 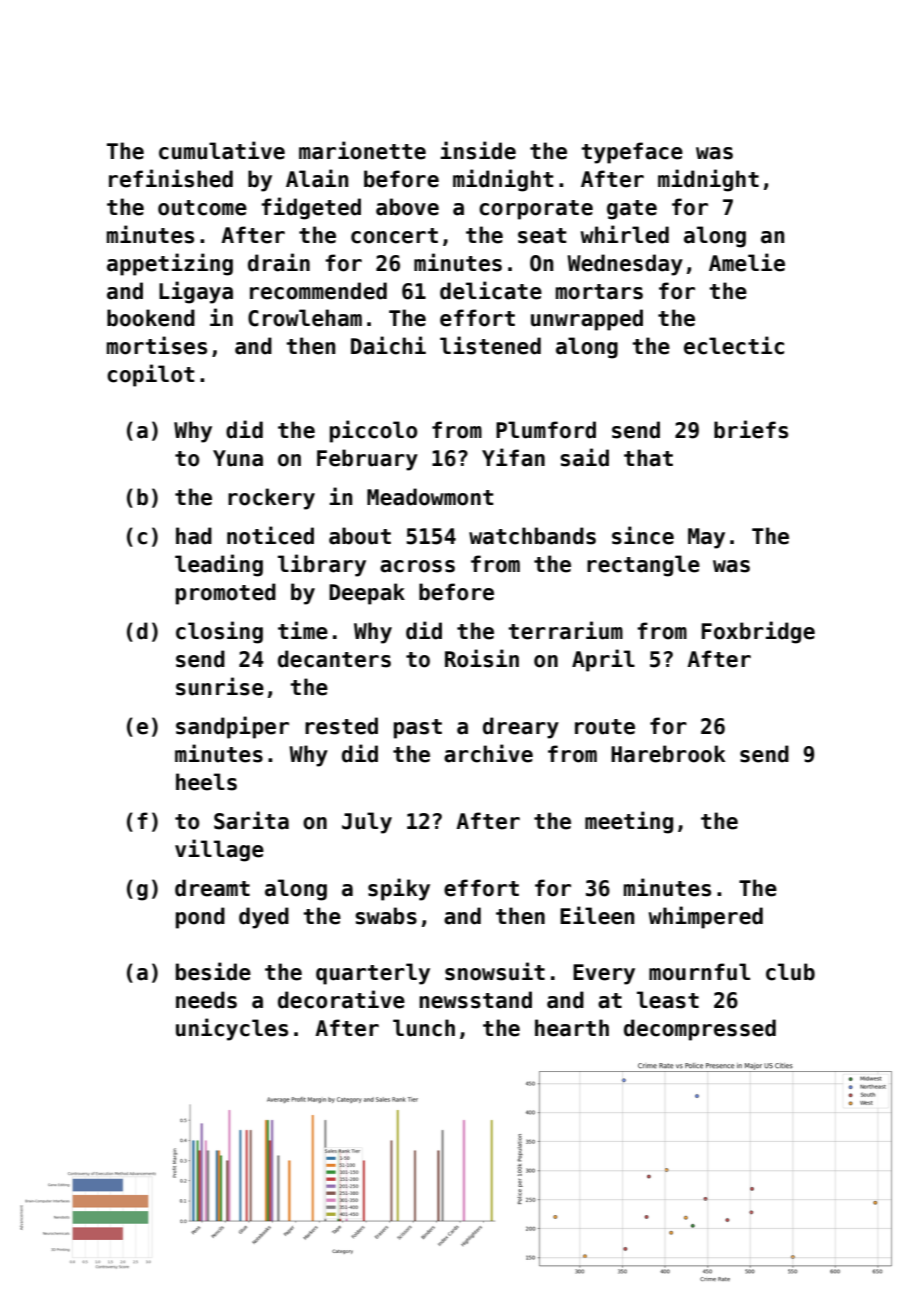 I want to click on Meadowmont, so click(x=430, y=497).
